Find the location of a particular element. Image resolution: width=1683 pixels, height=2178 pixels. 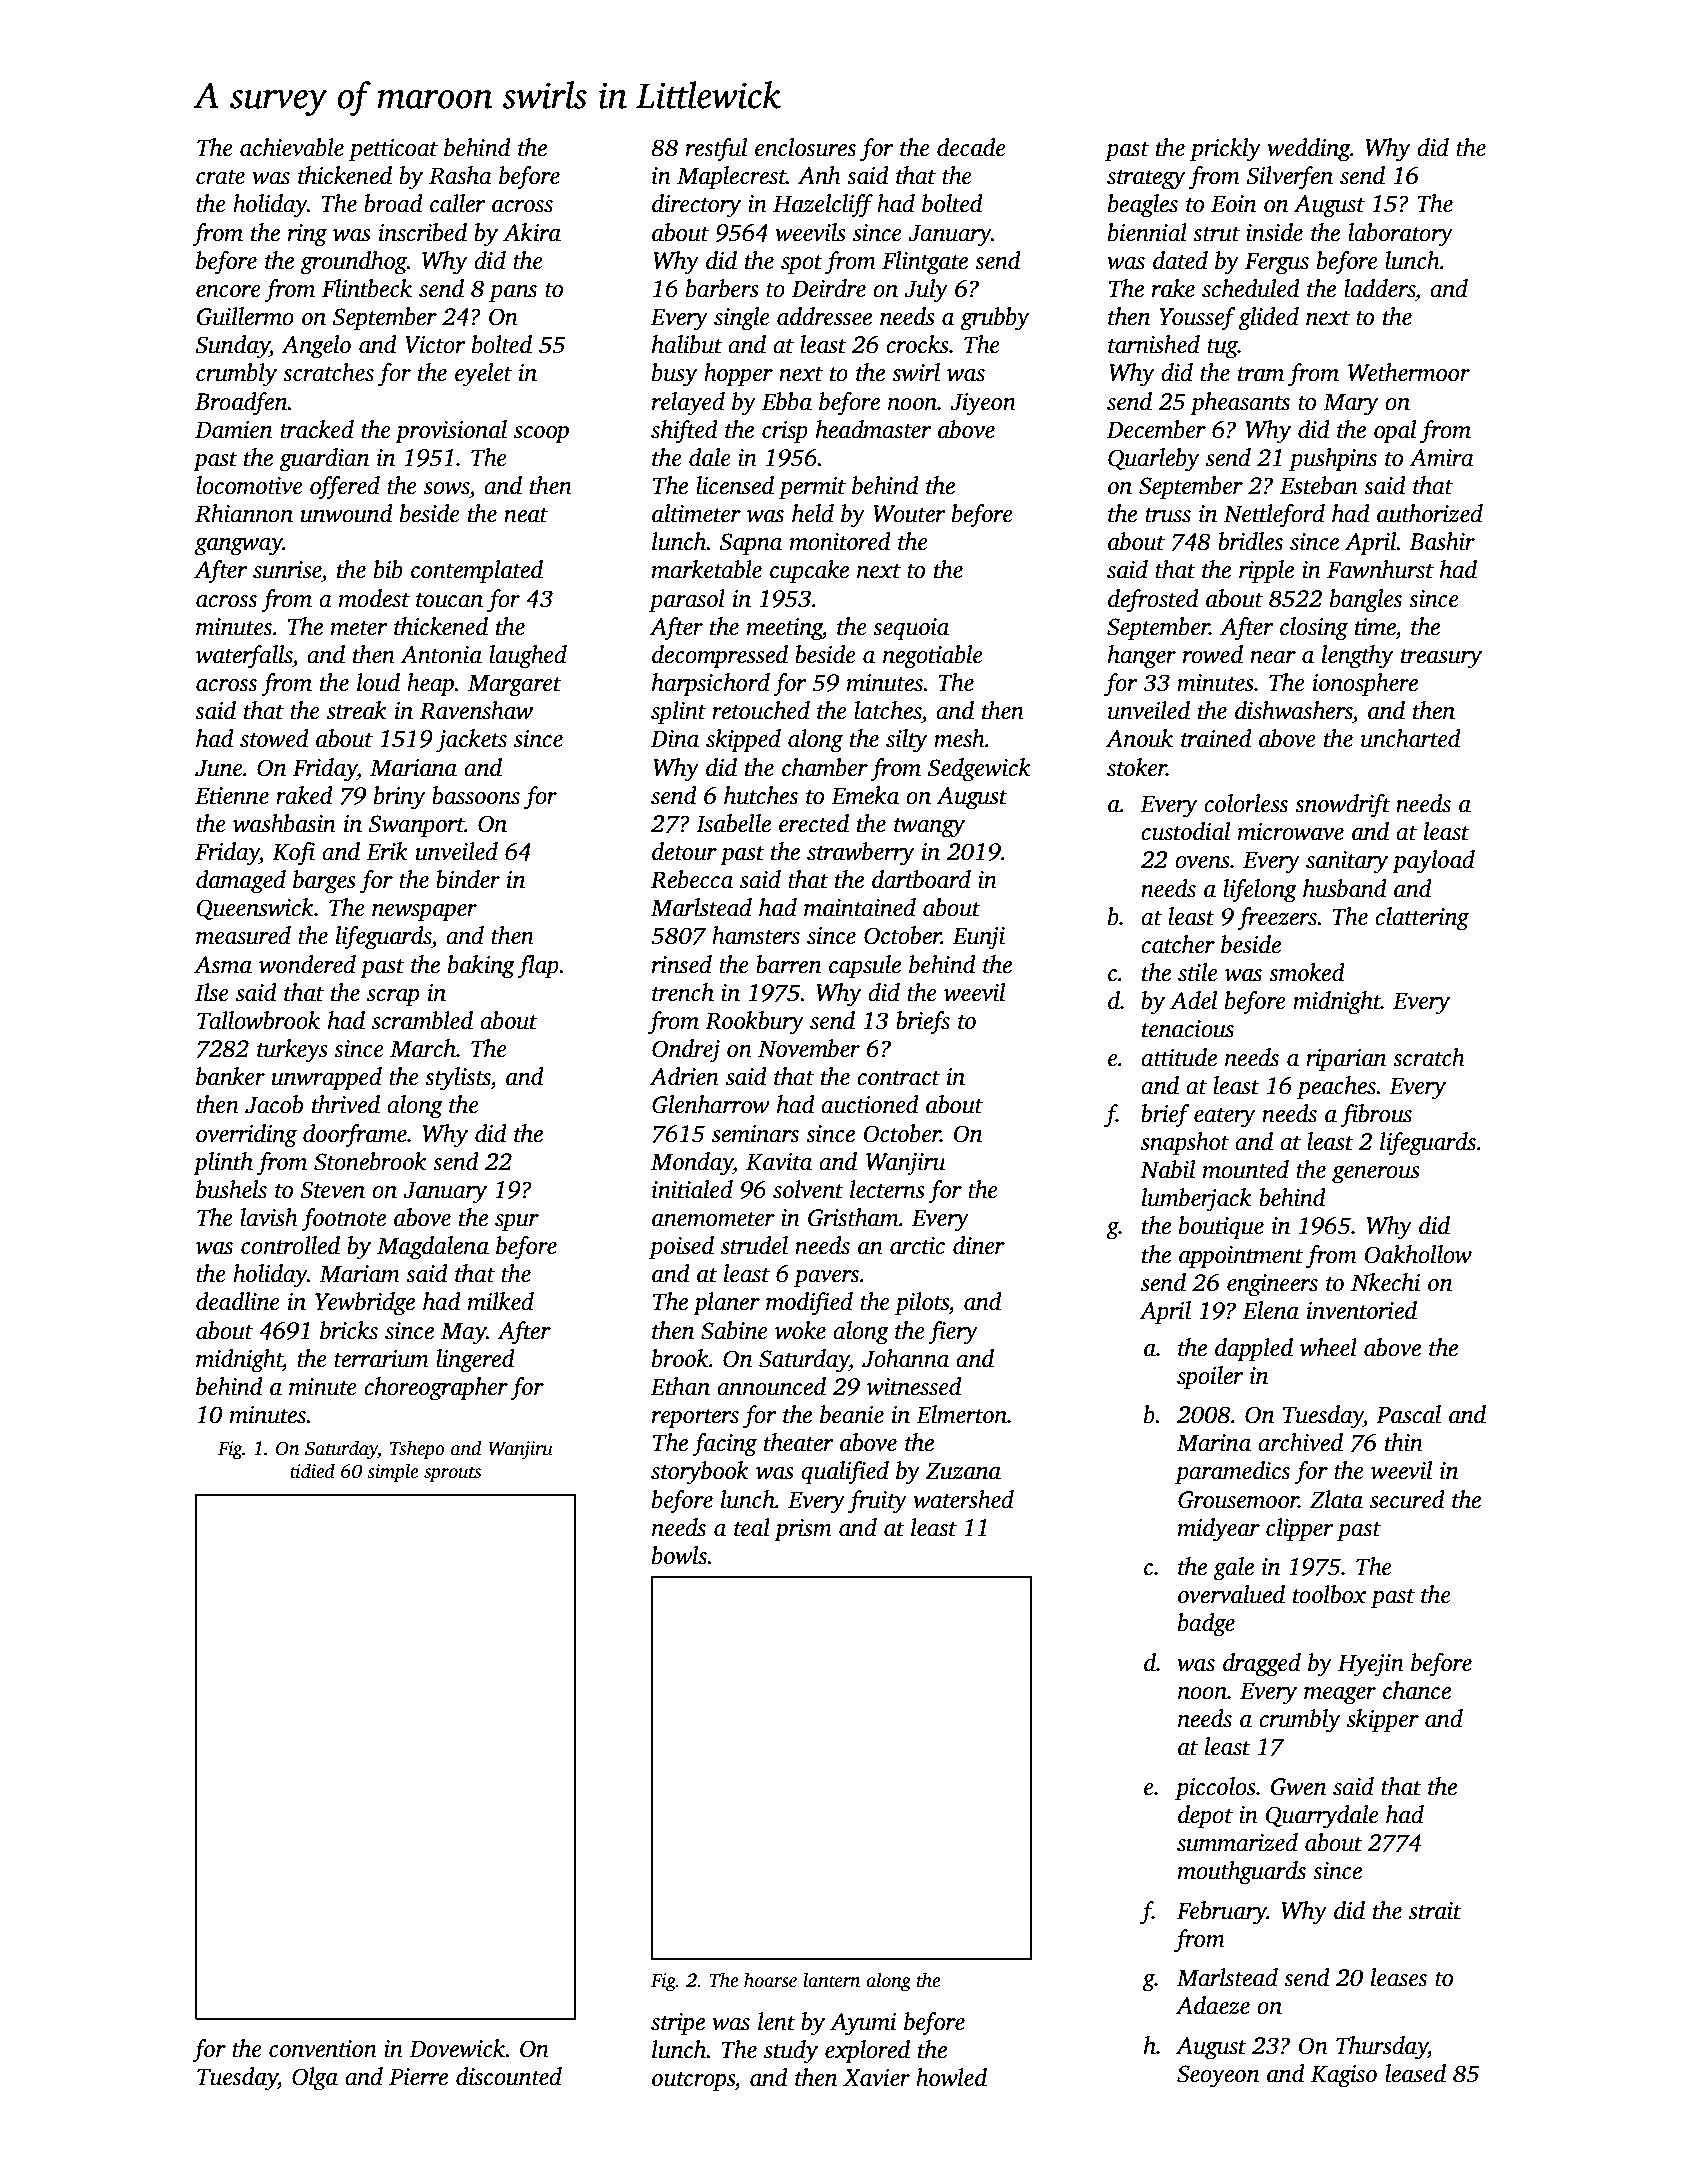

Olga is located at coordinates (315, 2079).
